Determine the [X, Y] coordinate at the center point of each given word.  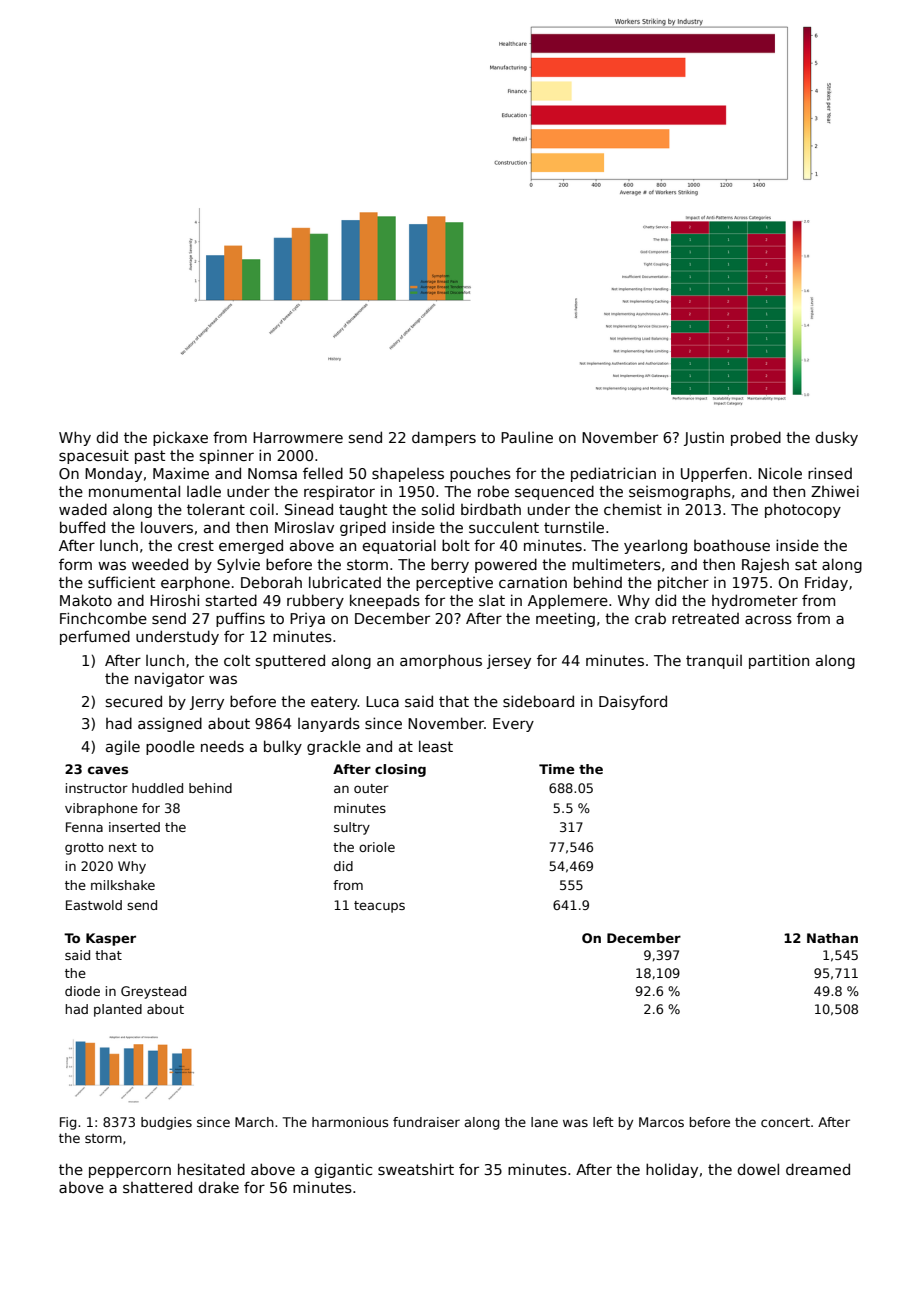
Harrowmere [298, 437]
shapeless [408, 474]
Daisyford [633, 702]
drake [218, 1187]
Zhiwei [835, 491]
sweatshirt [416, 1169]
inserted [134, 827]
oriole [377, 847]
